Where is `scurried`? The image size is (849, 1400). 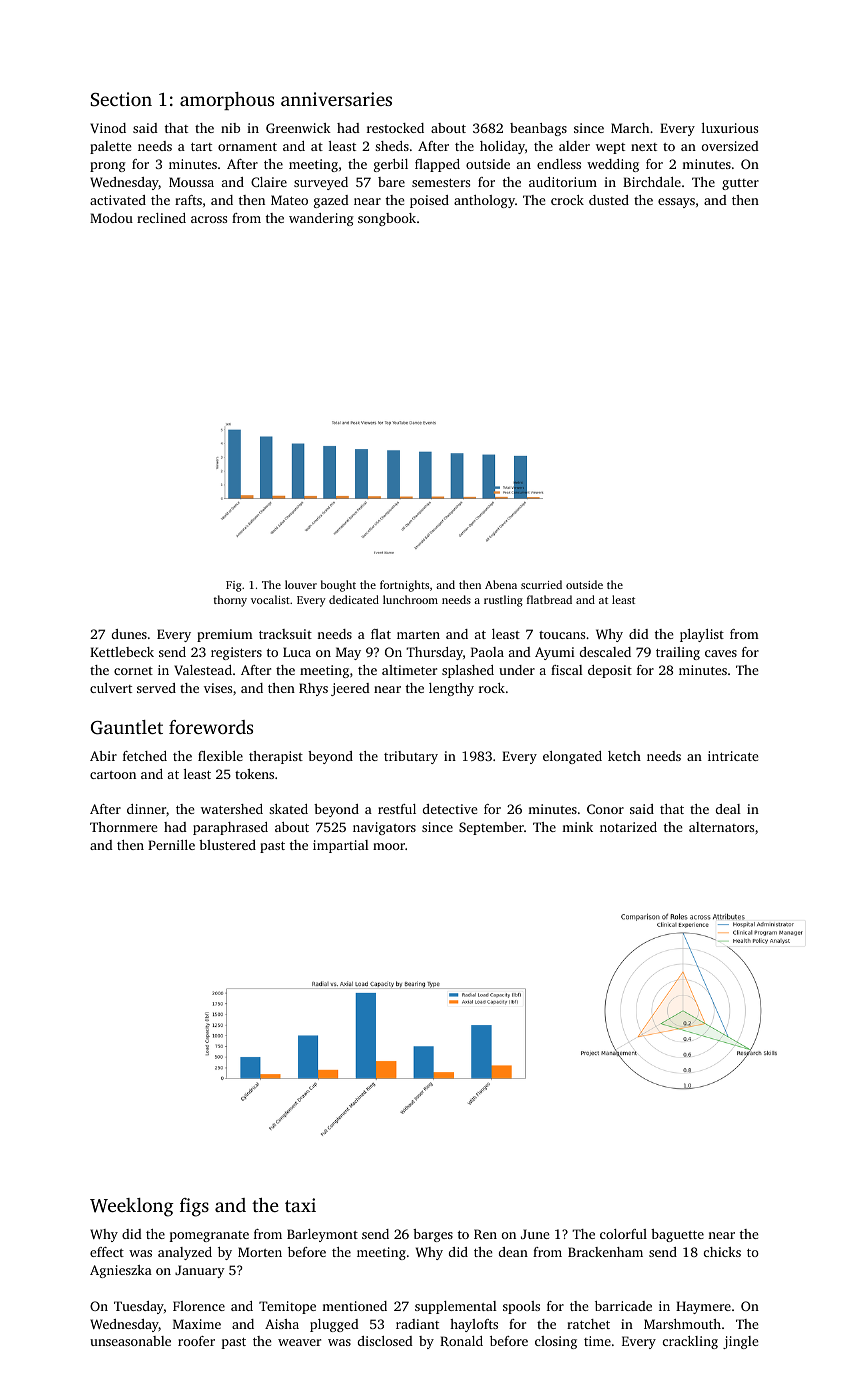 scurried is located at coordinates (541, 584).
